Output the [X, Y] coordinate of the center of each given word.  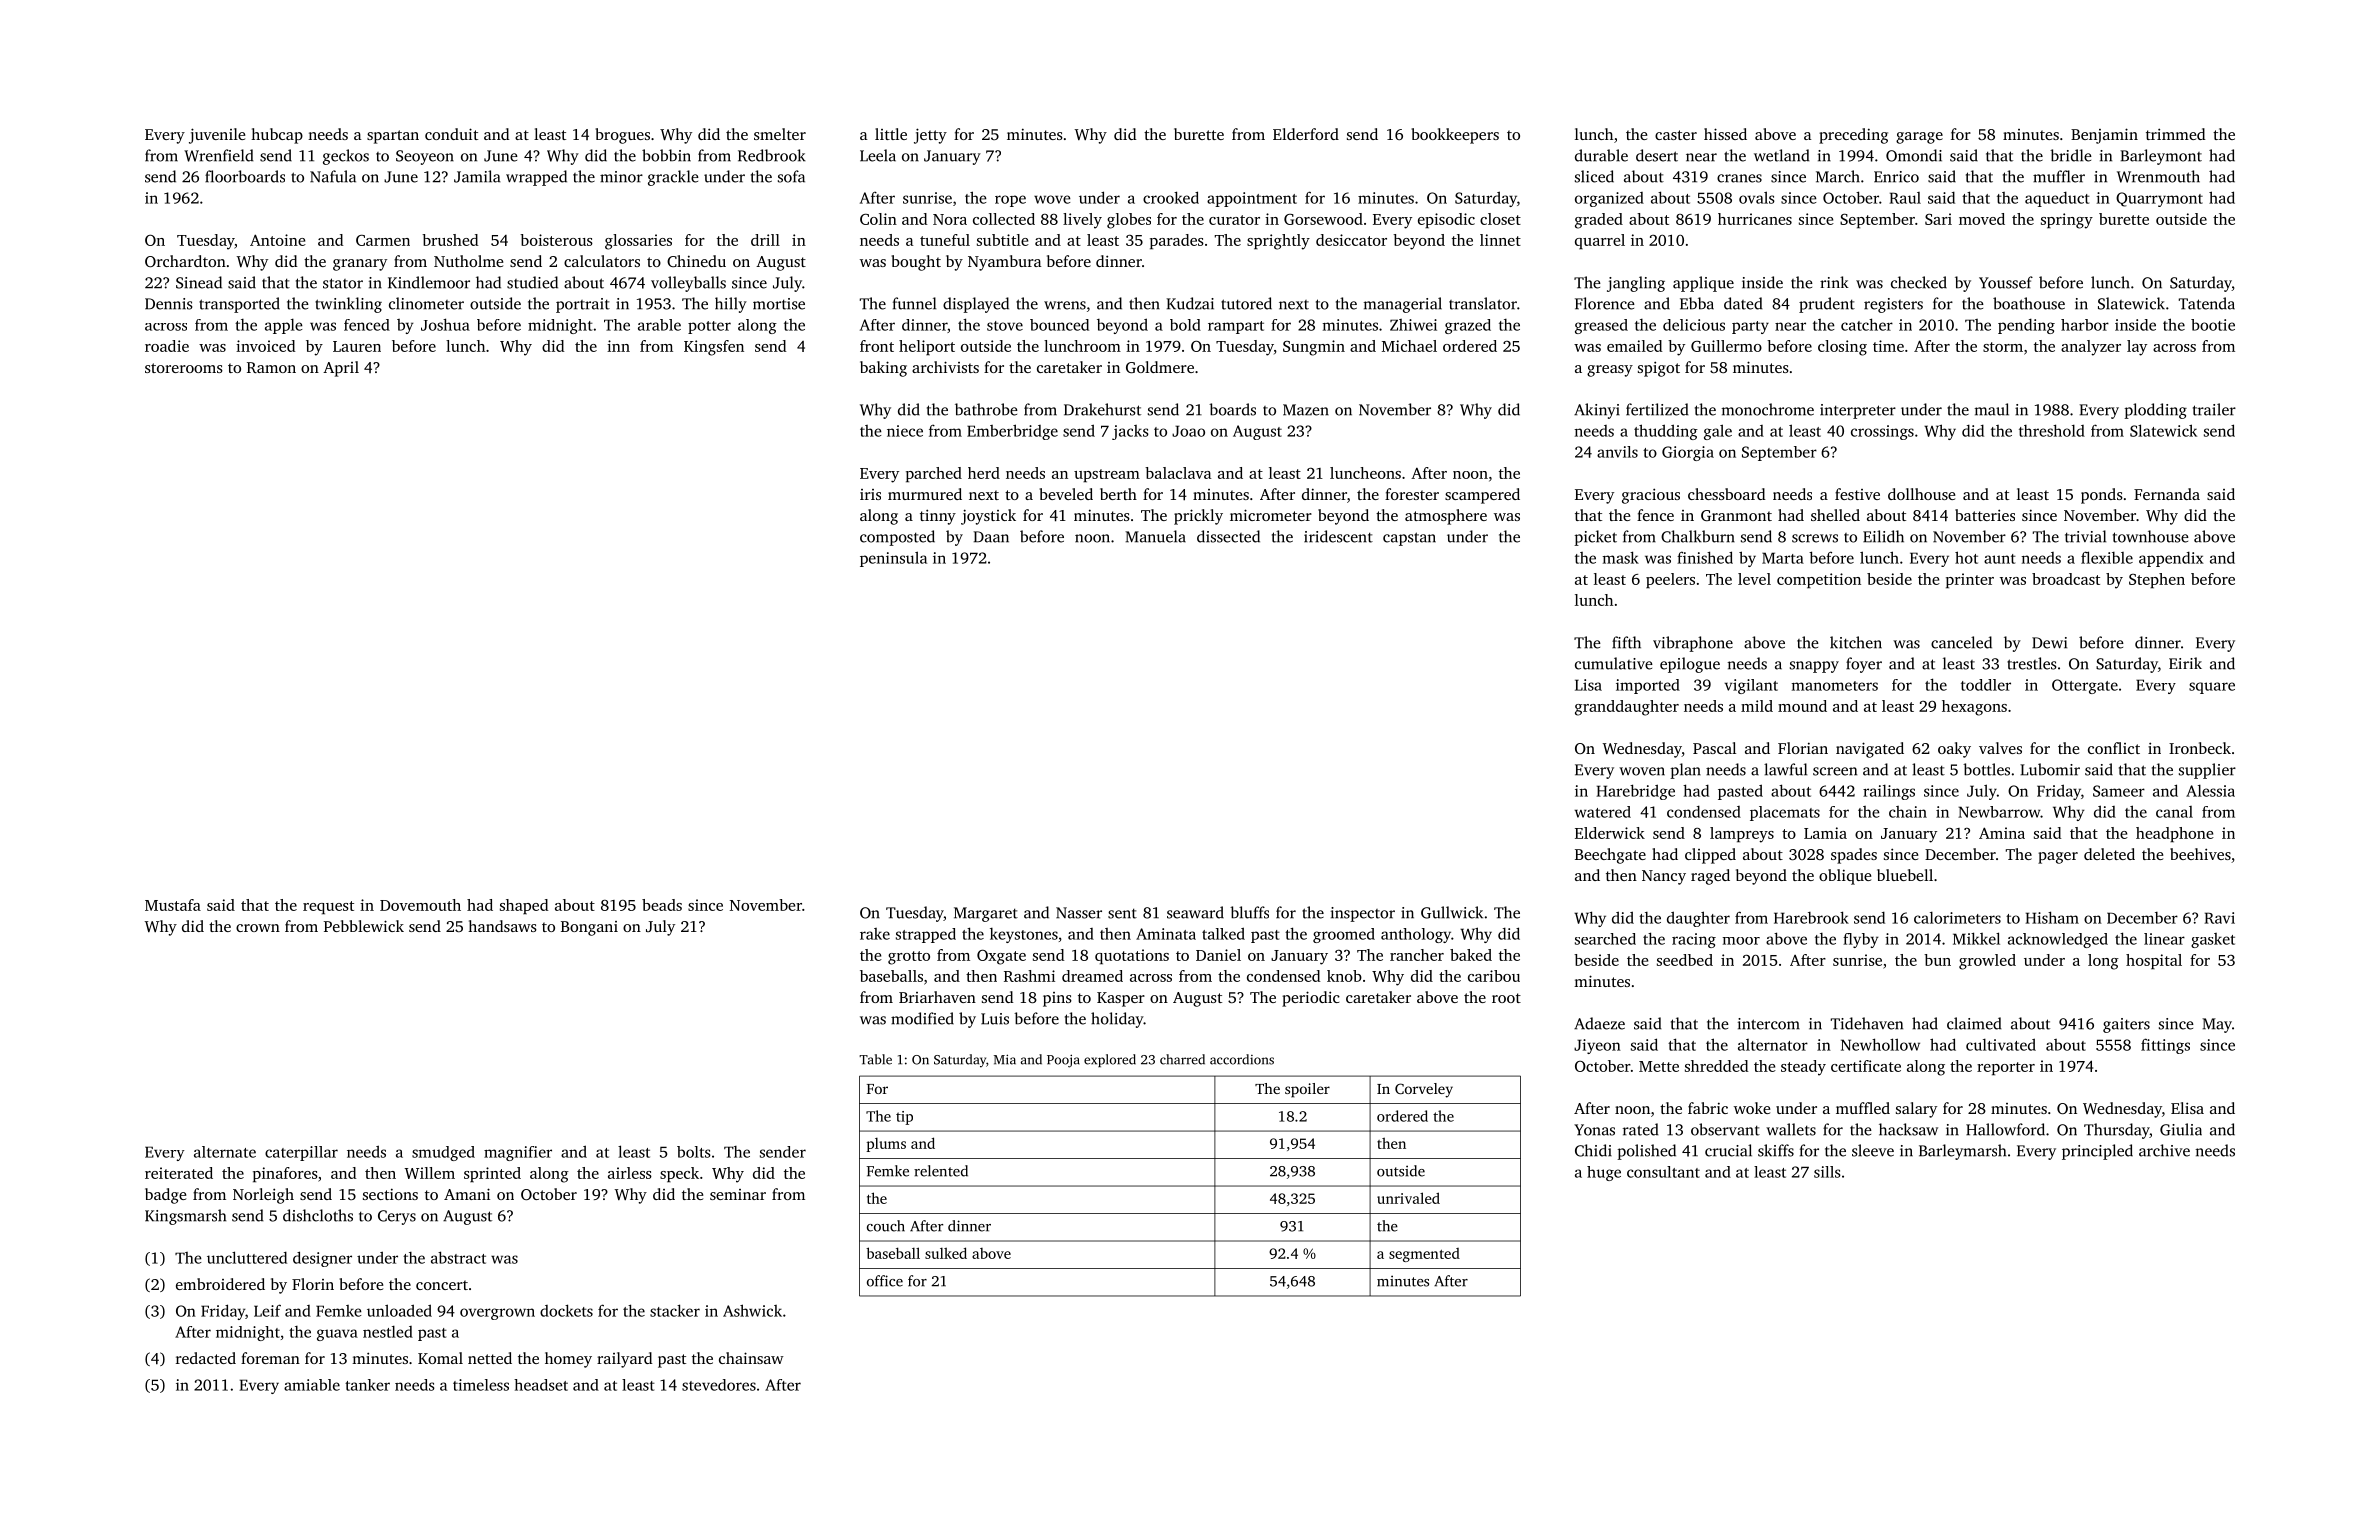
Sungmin [1314, 348]
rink [1834, 282]
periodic [1311, 999]
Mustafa [173, 905]
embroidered [220, 1284]
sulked [946, 1253]
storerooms [184, 368]
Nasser [1079, 913]
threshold [2052, 430]
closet [1500, 219]
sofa [791, 176]
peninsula [893, 559]
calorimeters [1957, 918]
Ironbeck [2200, 748]
